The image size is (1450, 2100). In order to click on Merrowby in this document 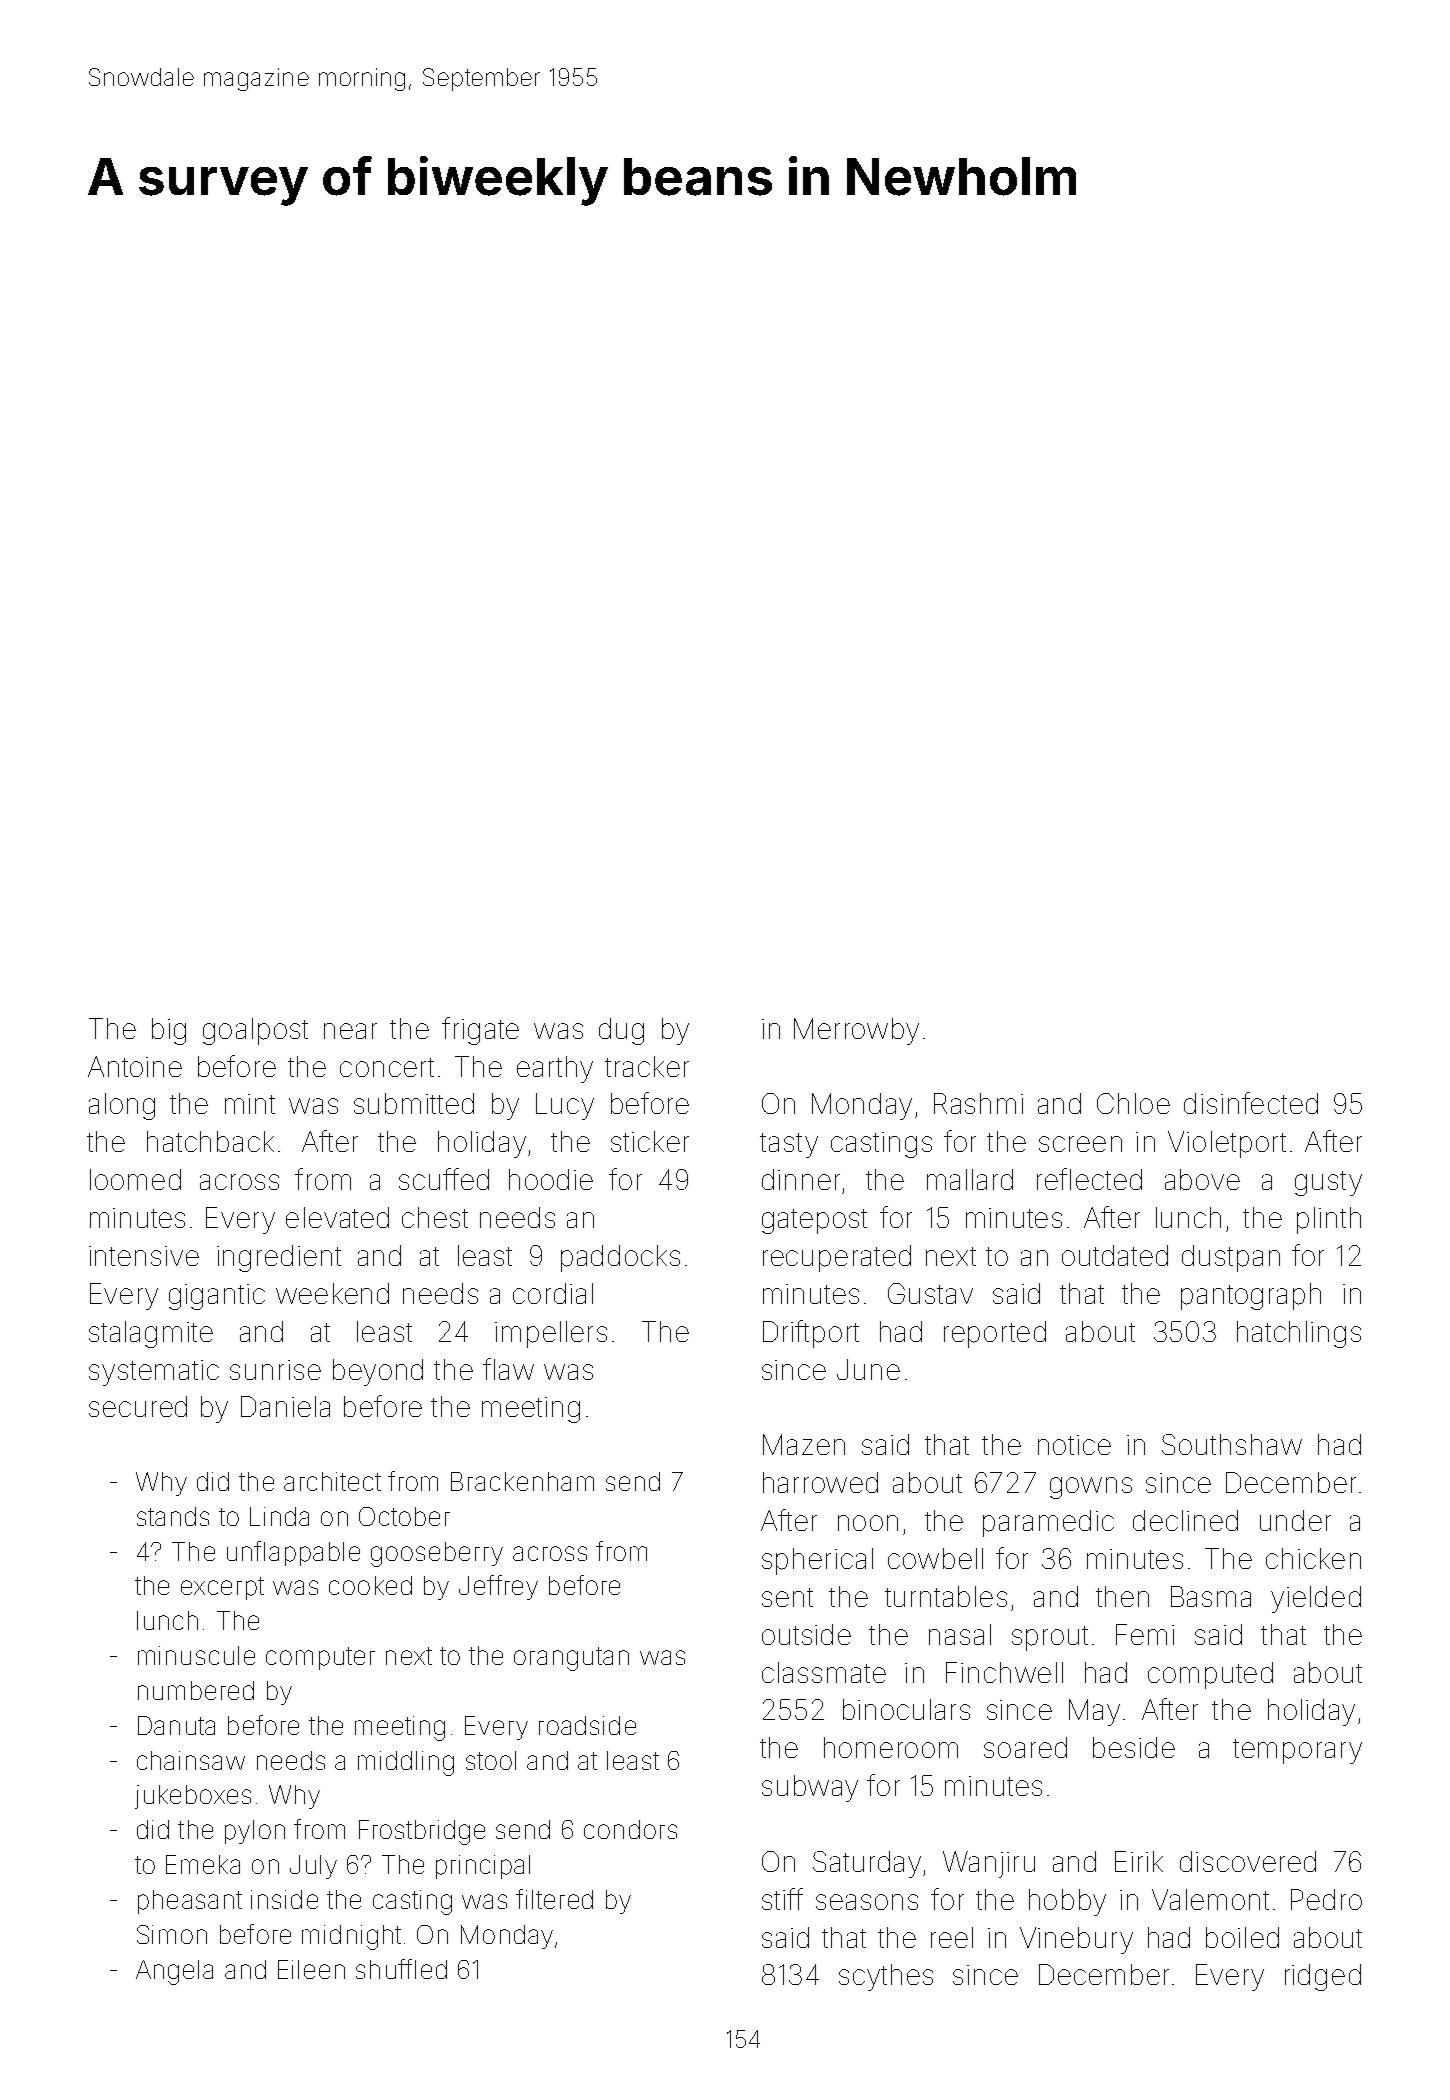, I will do `click(856, 1031)`.
